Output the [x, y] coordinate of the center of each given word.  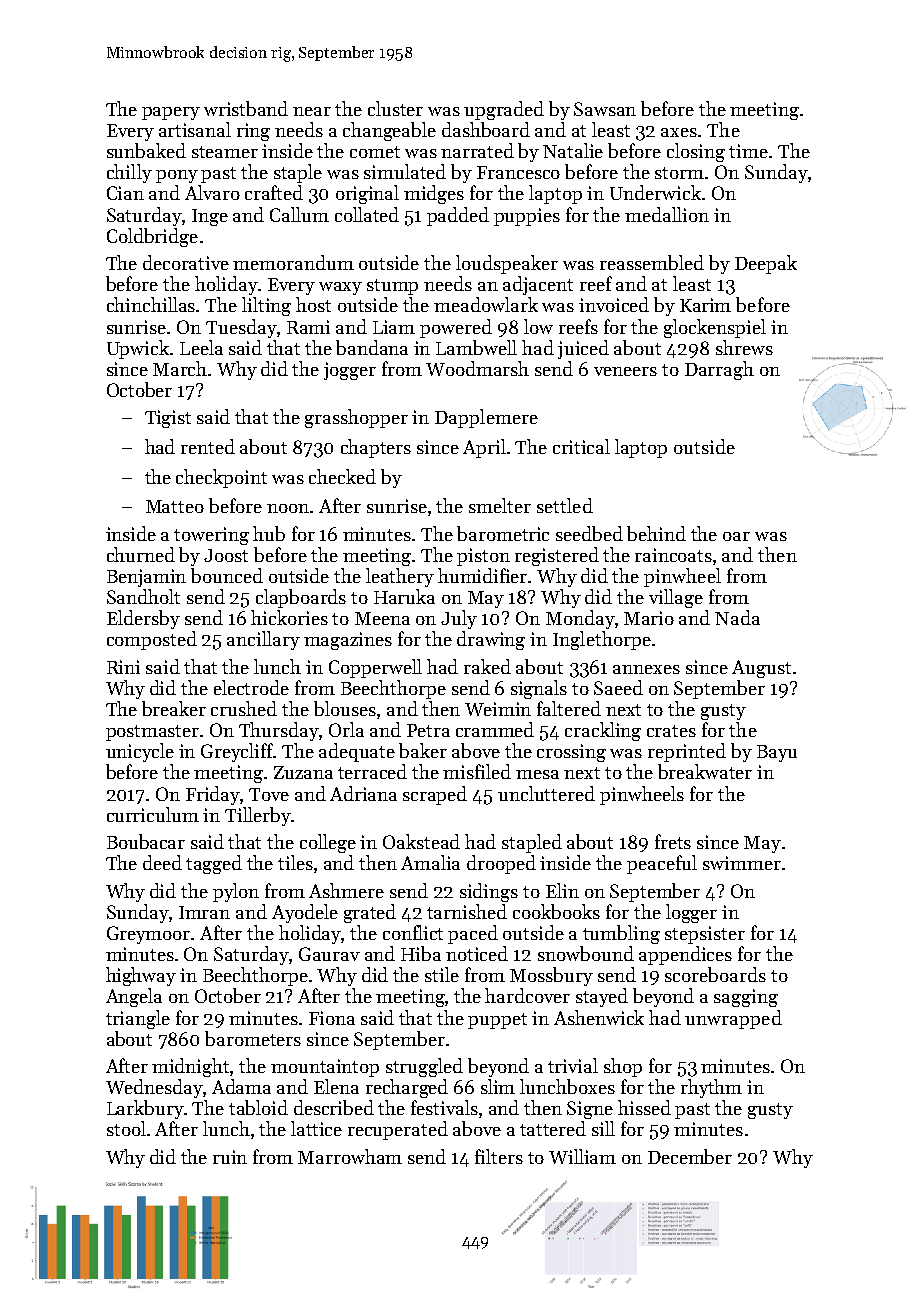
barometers [253, 1038]
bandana [372, 347]
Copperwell [375, 668]
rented [208, 446]
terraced [372, 771]
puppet [497, 1021]
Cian [125, 193]
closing [696, 152]
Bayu [777, 753]
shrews [744, 347]
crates [671, 731]
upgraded [504, 110]
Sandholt [143, 596]
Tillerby [258, 816]
